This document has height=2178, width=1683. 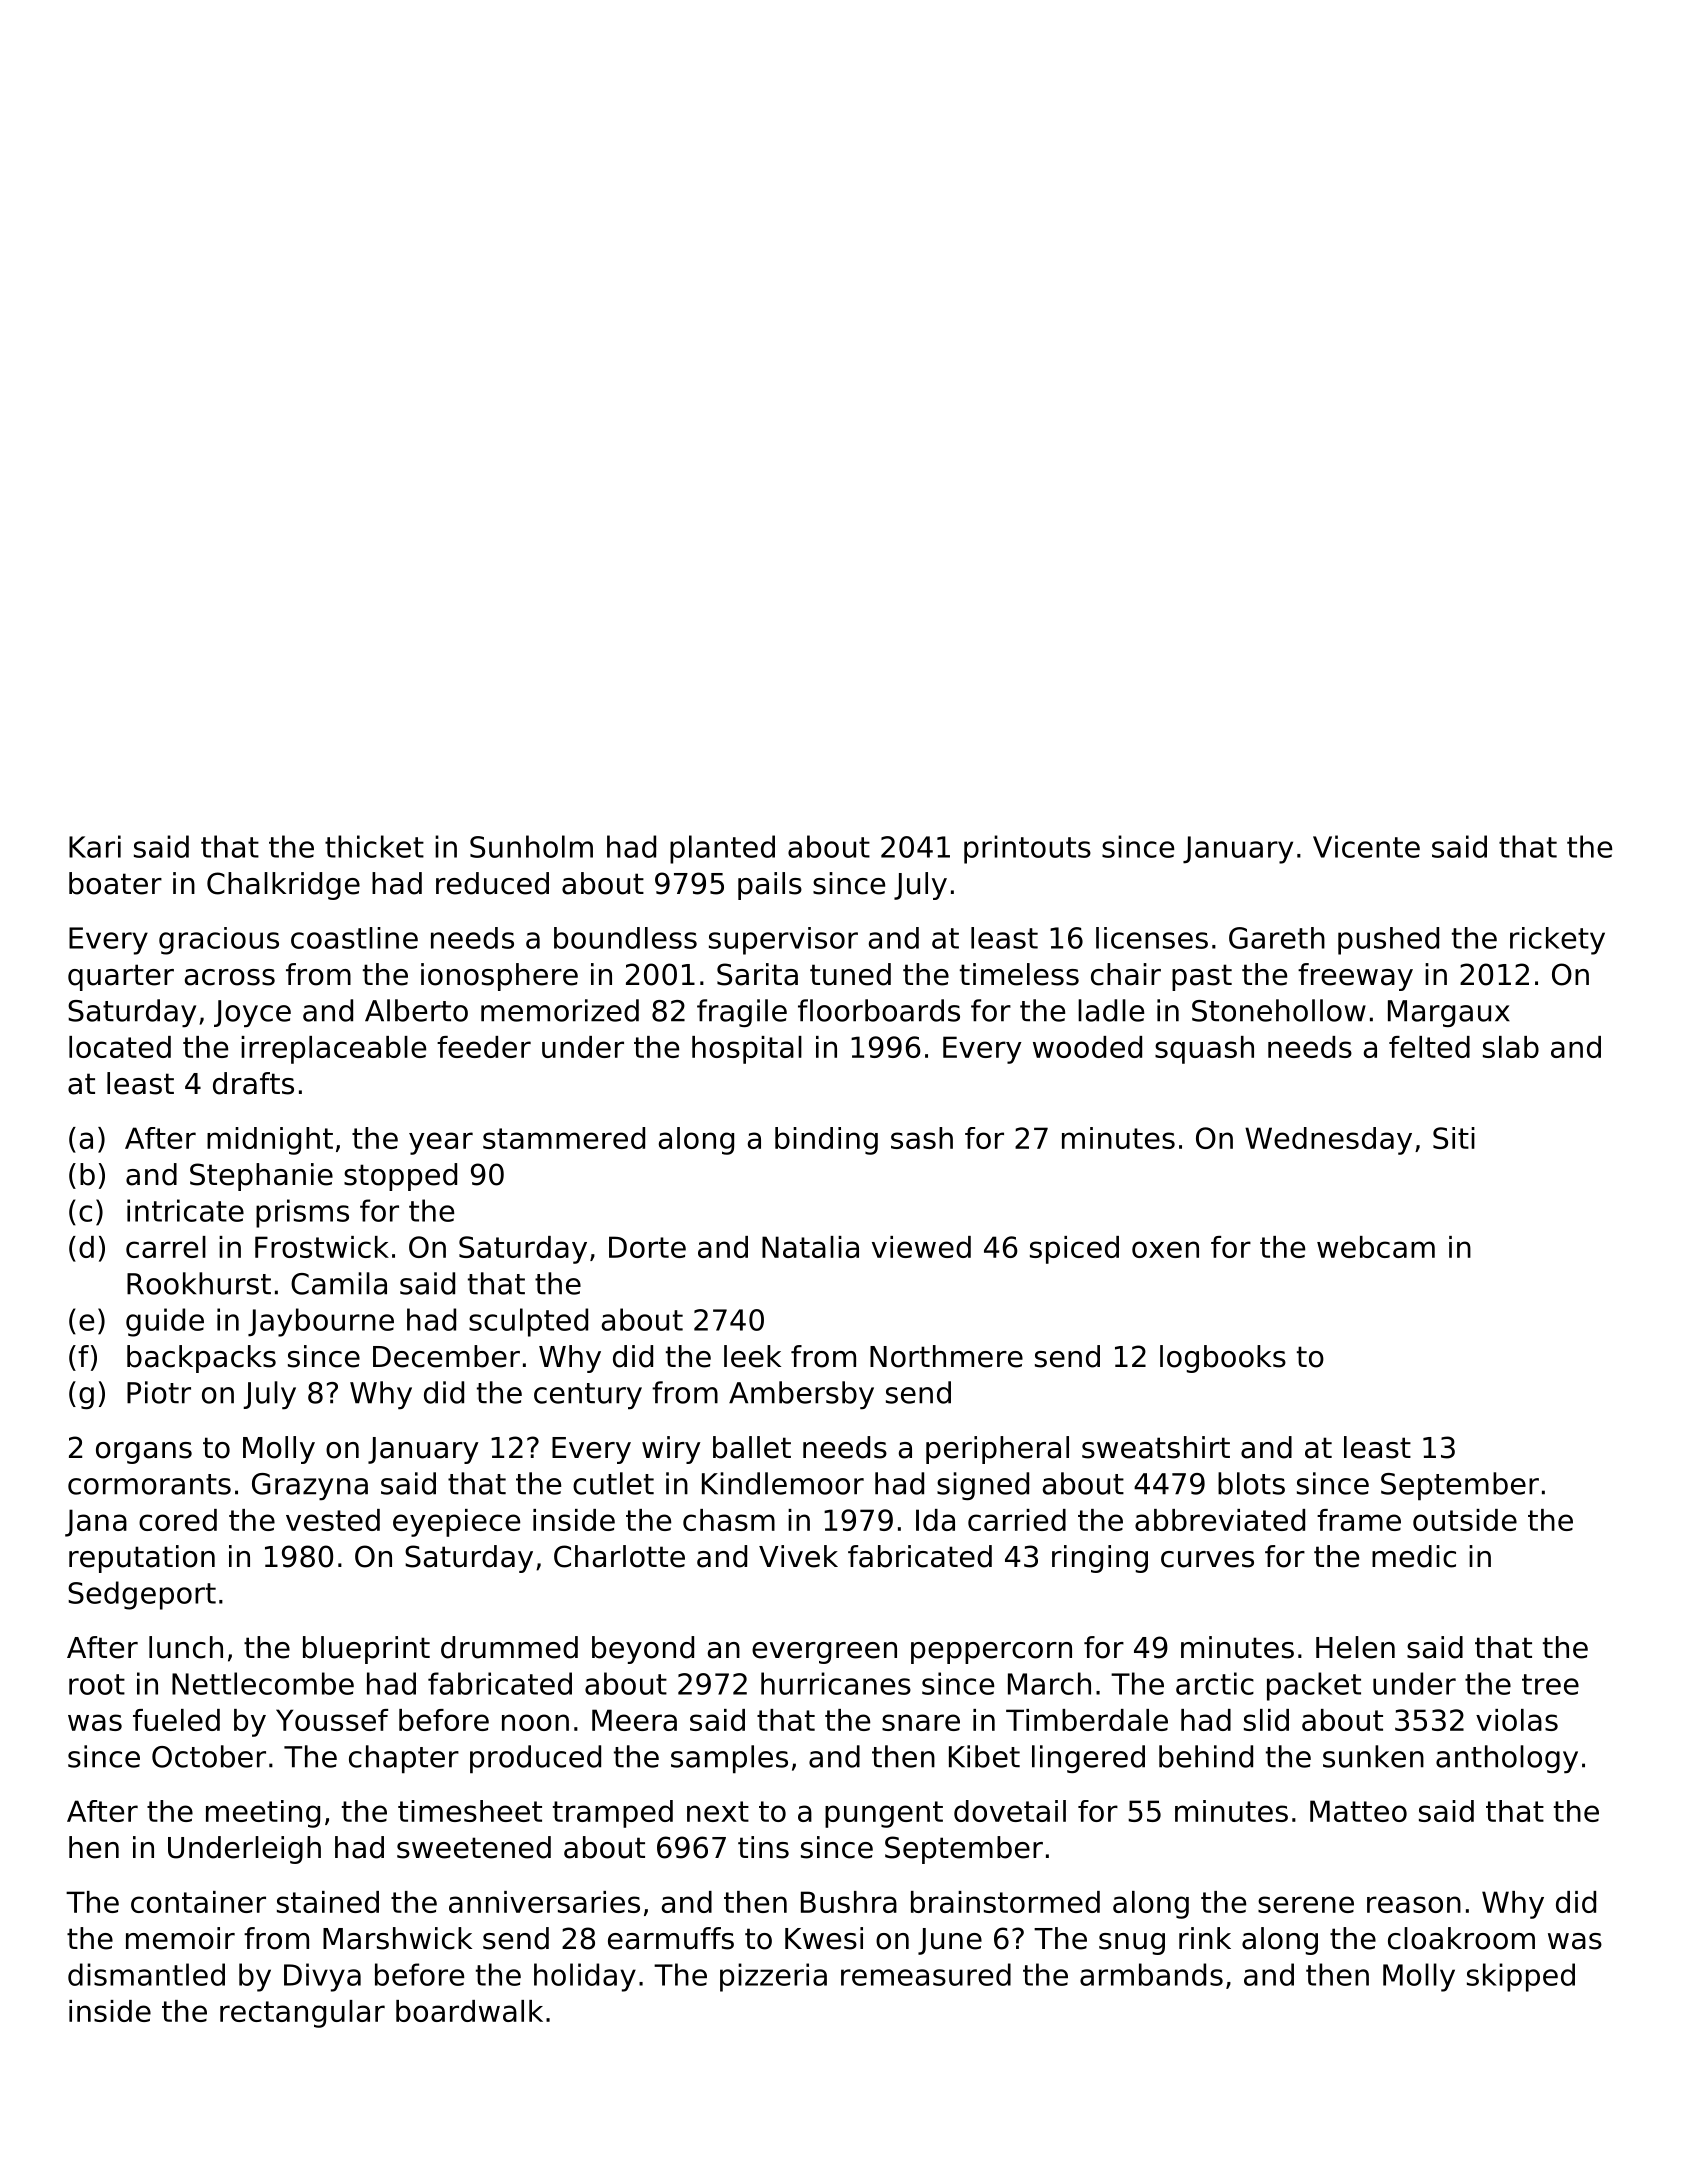 I want to click on stained, so click(x=328, y=1902).
